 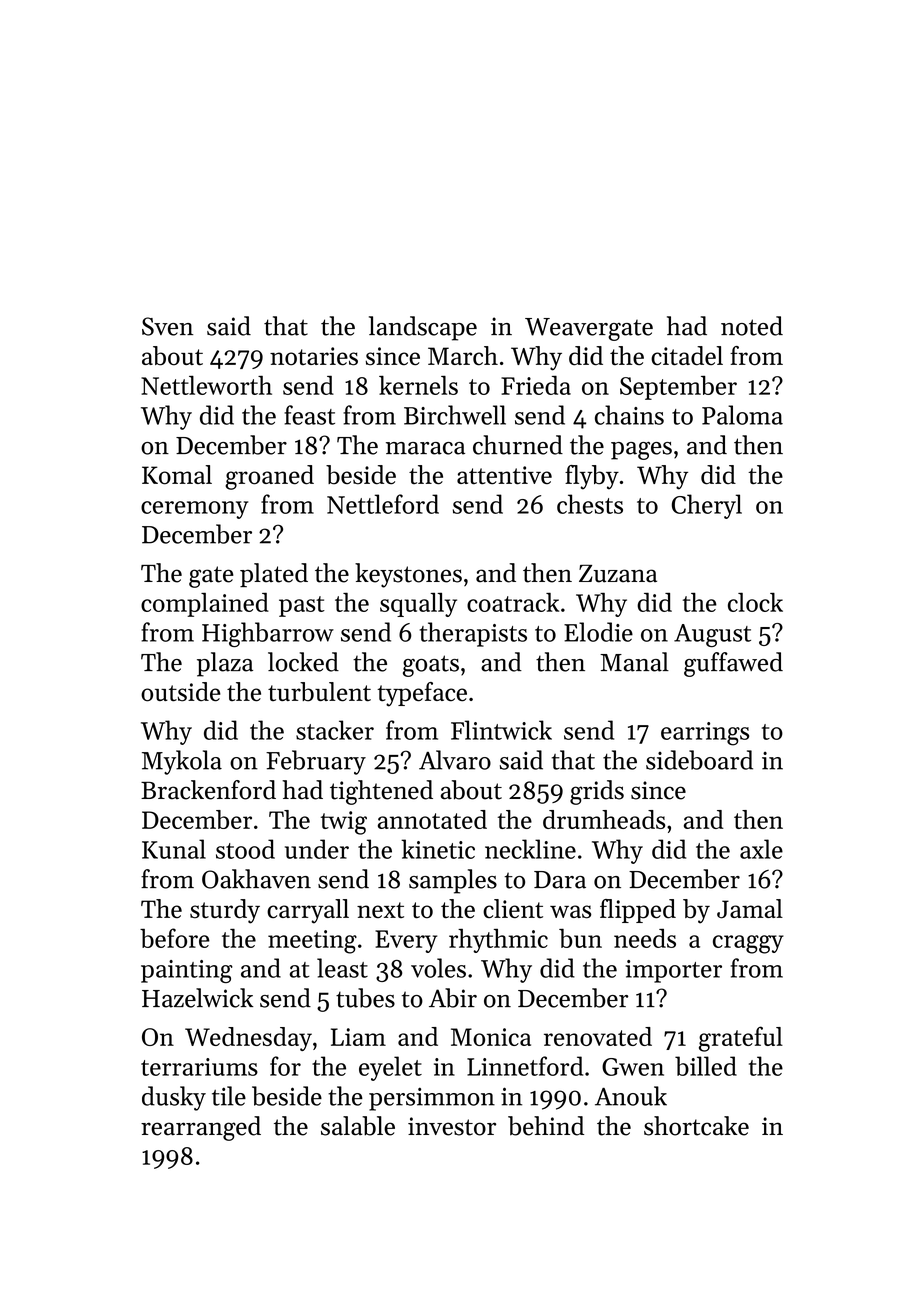 What do you see at coordinates (491, 1037) in the document?
I see `Monica` at bounding box center [491, 1037].
